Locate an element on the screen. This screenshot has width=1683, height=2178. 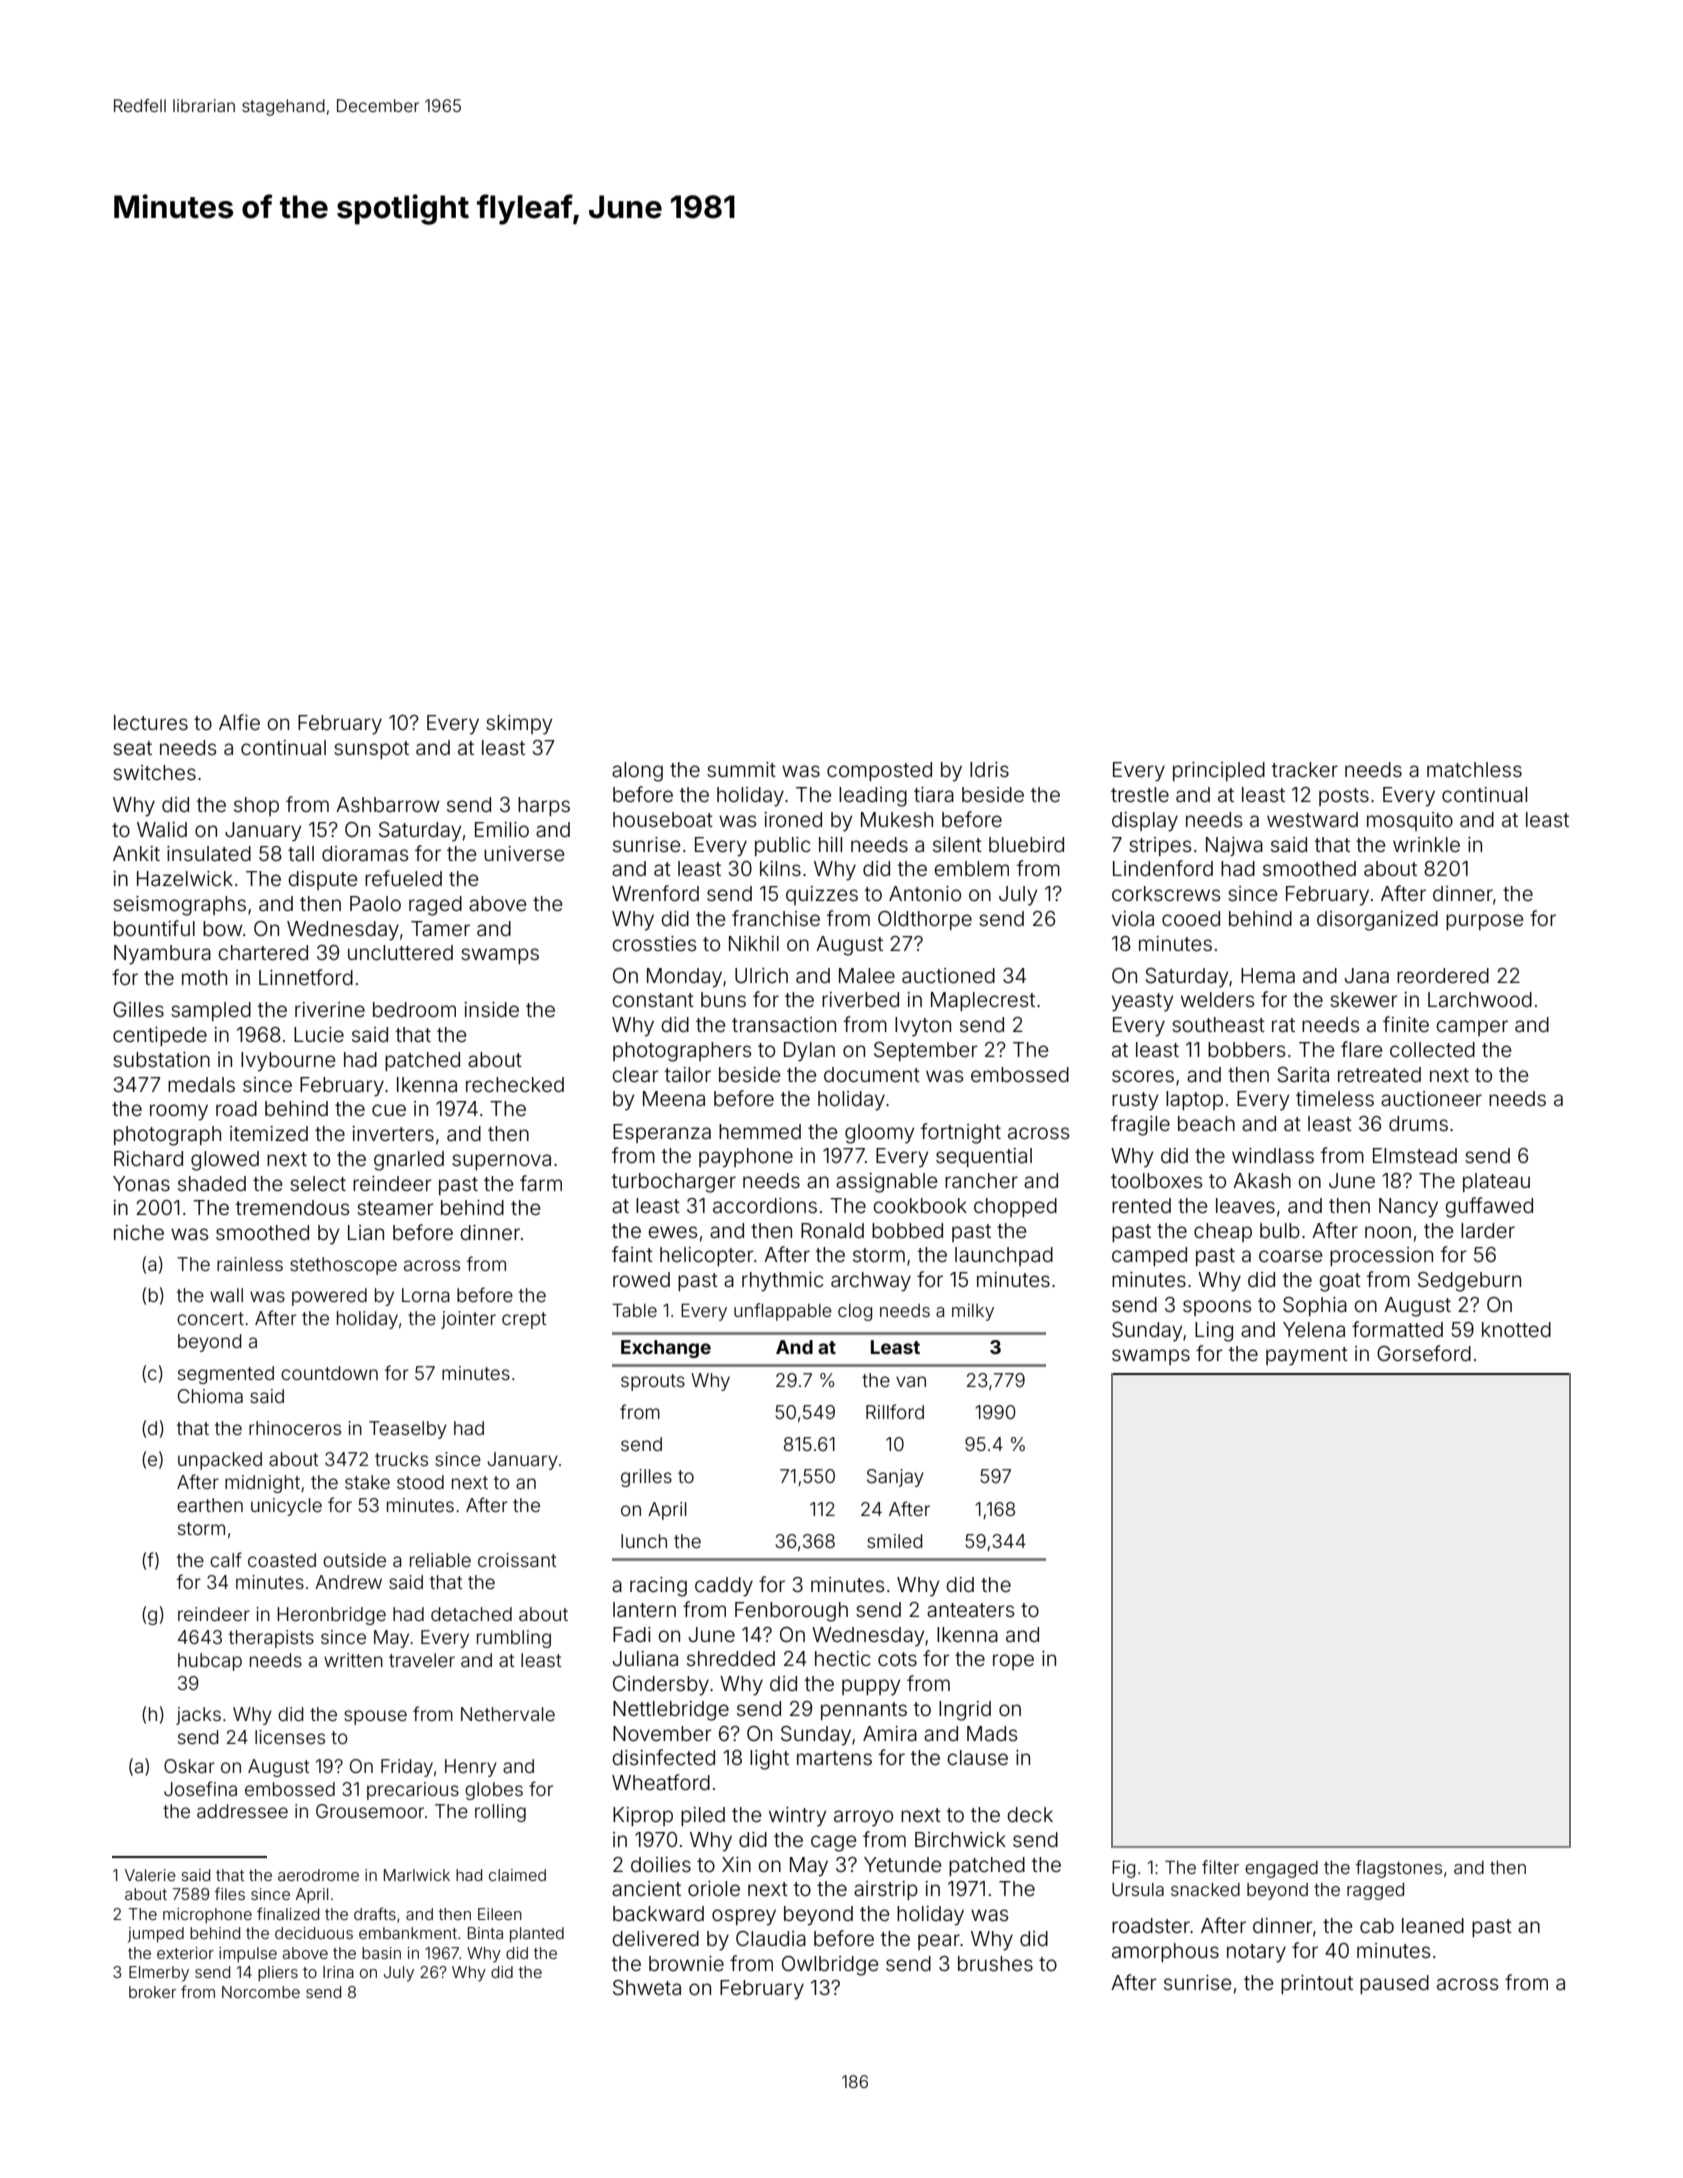
houseboat is located at coordinates (663, 819).
